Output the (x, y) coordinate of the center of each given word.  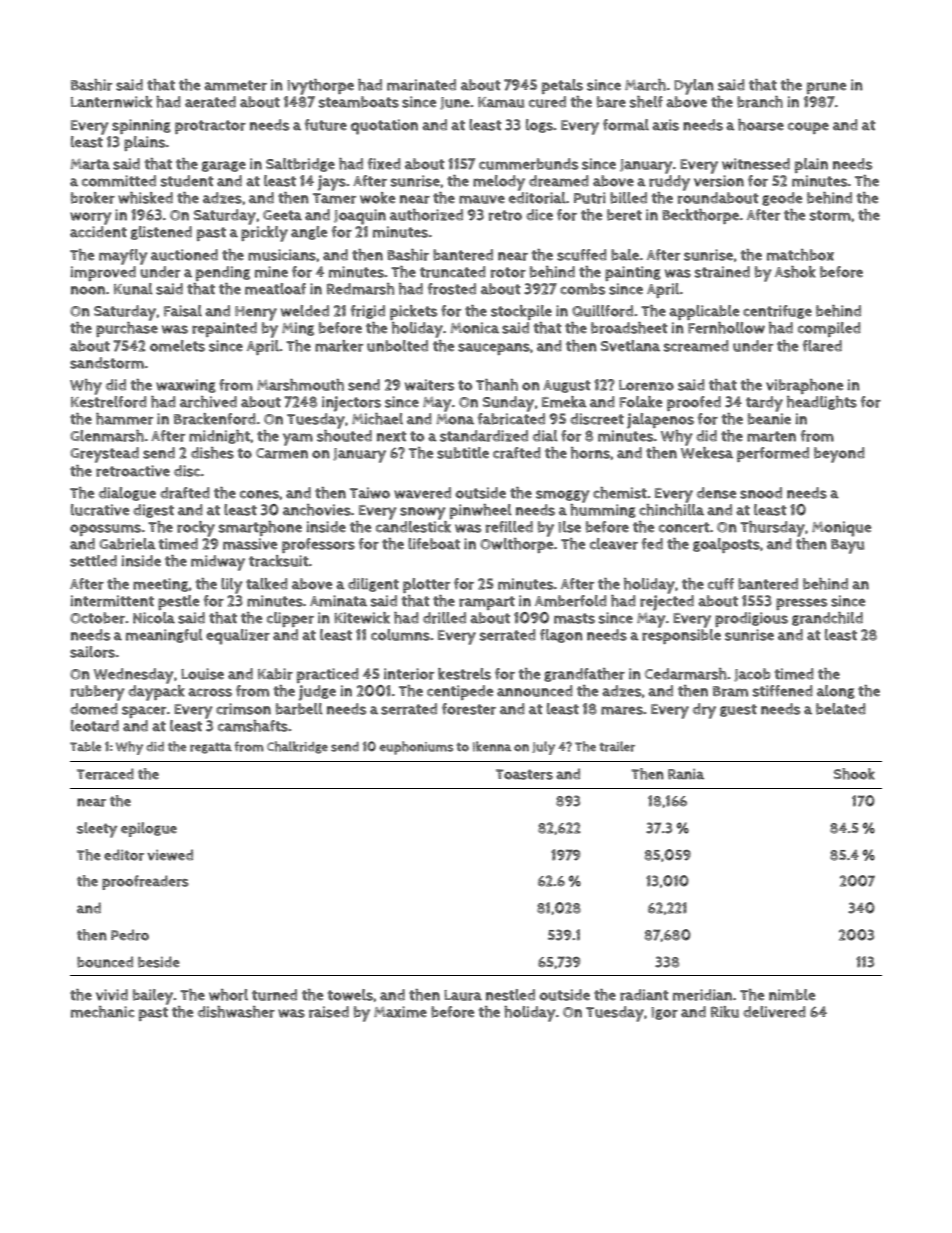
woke (377, 198)
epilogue (149, 829)
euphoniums (416, 748)
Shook (854, 774)
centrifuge (777, 312)
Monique (841, 529)
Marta (90, 164)
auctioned (184, 255)
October (97, 618)
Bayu (847, 546)
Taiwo (370, 493)
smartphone (260, 528)
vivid (112, 995)
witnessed (756, 164)
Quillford (602, 311)
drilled (444, 618)
